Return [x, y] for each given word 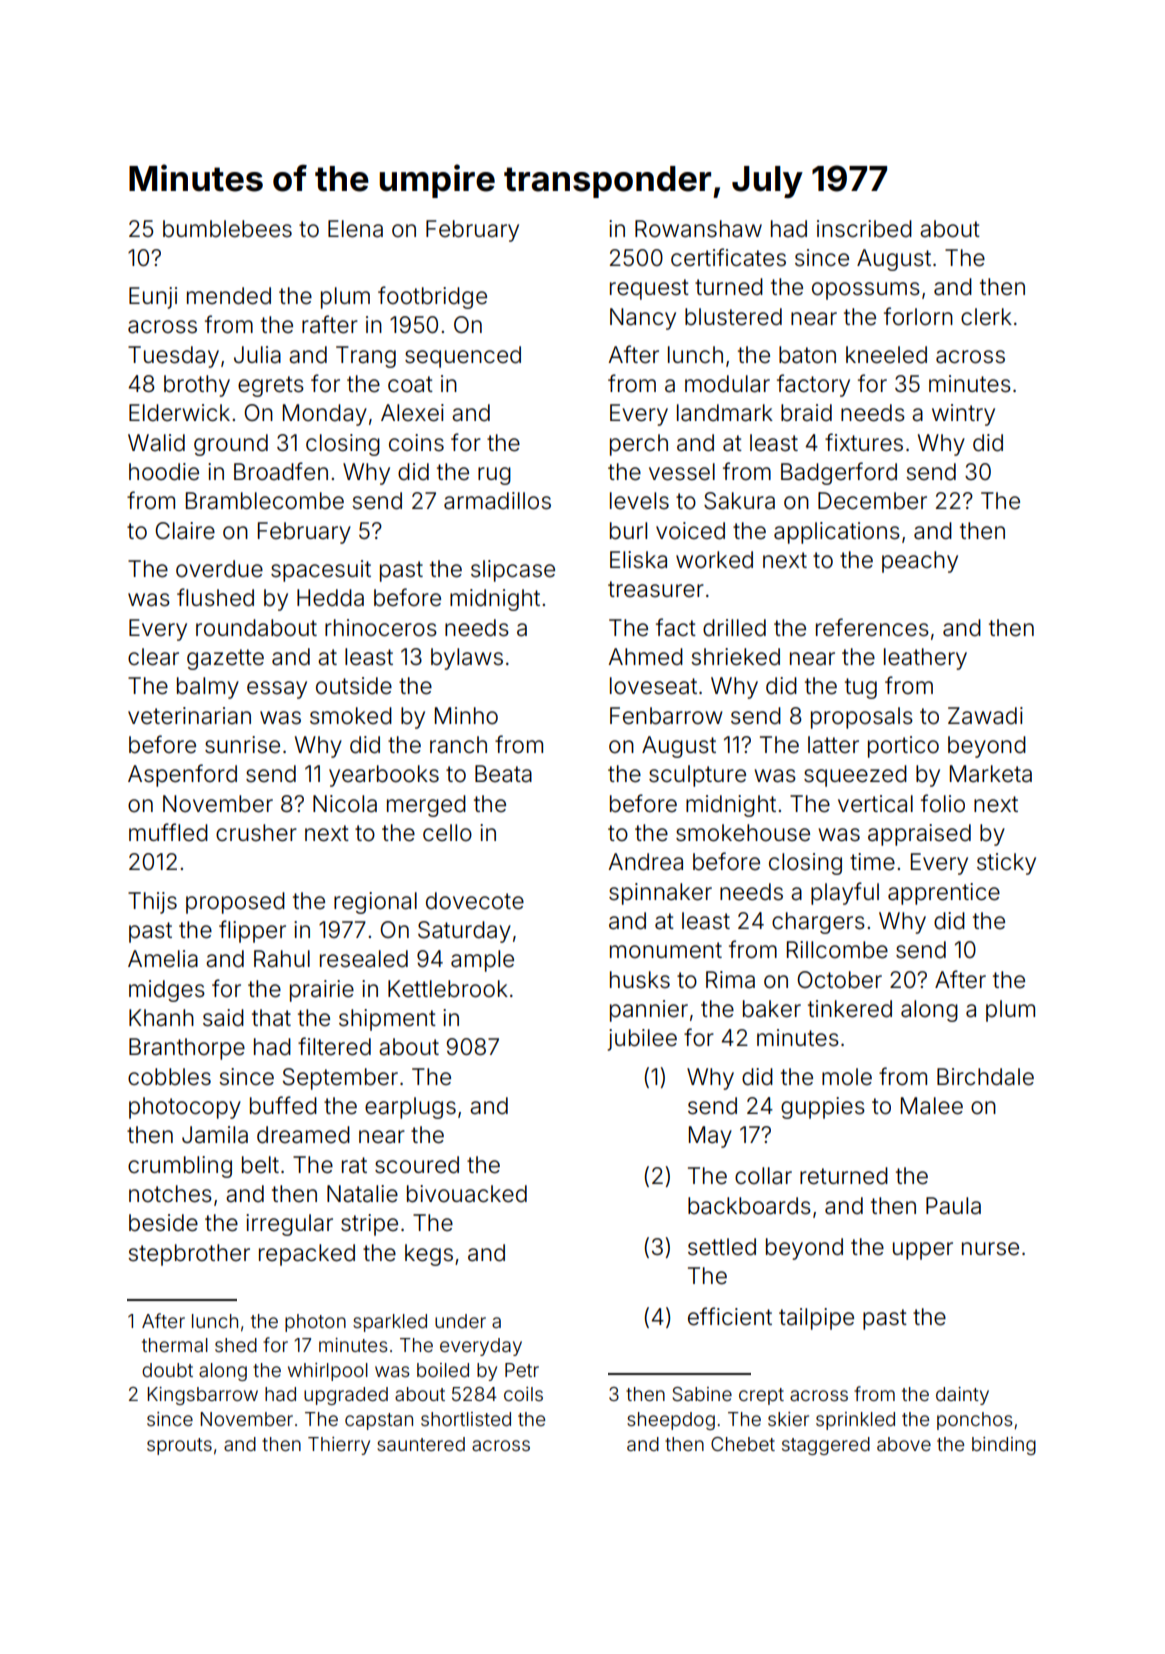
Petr [522, 1370]
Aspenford [182, 775]
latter [833, 745]
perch [639, 445]
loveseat [653, 686]
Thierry [339, 1446]
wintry [963, 415]
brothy [197, 386]
